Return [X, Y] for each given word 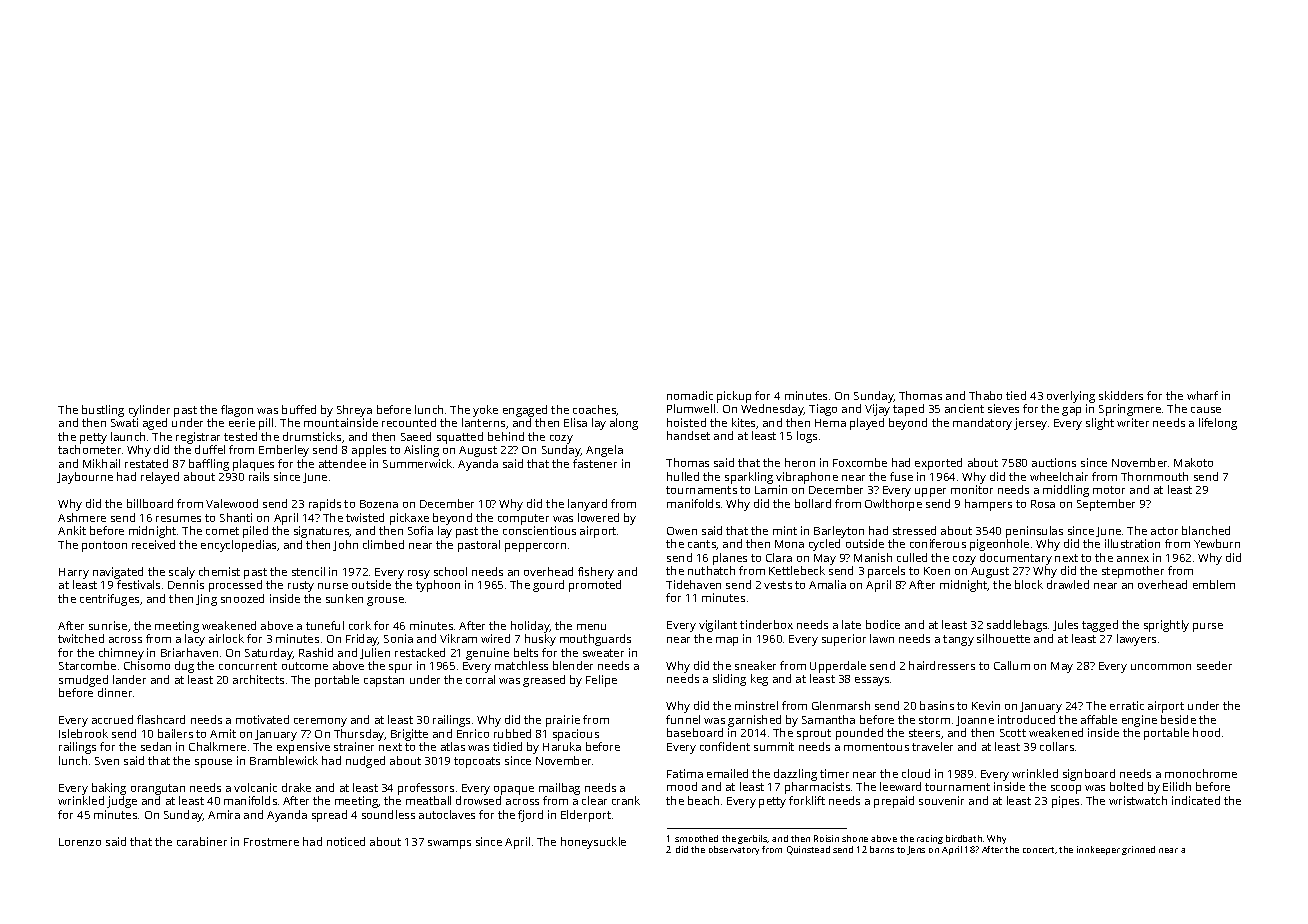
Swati [124, 422]
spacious [576, 735]
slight [1100, 424]
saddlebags [1017, 626]
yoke [485, 411]
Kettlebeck [797, 570]
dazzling [795, 775]
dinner [115, 692]
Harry [74, 573]
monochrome [1201, 773]
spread [329, 816]
